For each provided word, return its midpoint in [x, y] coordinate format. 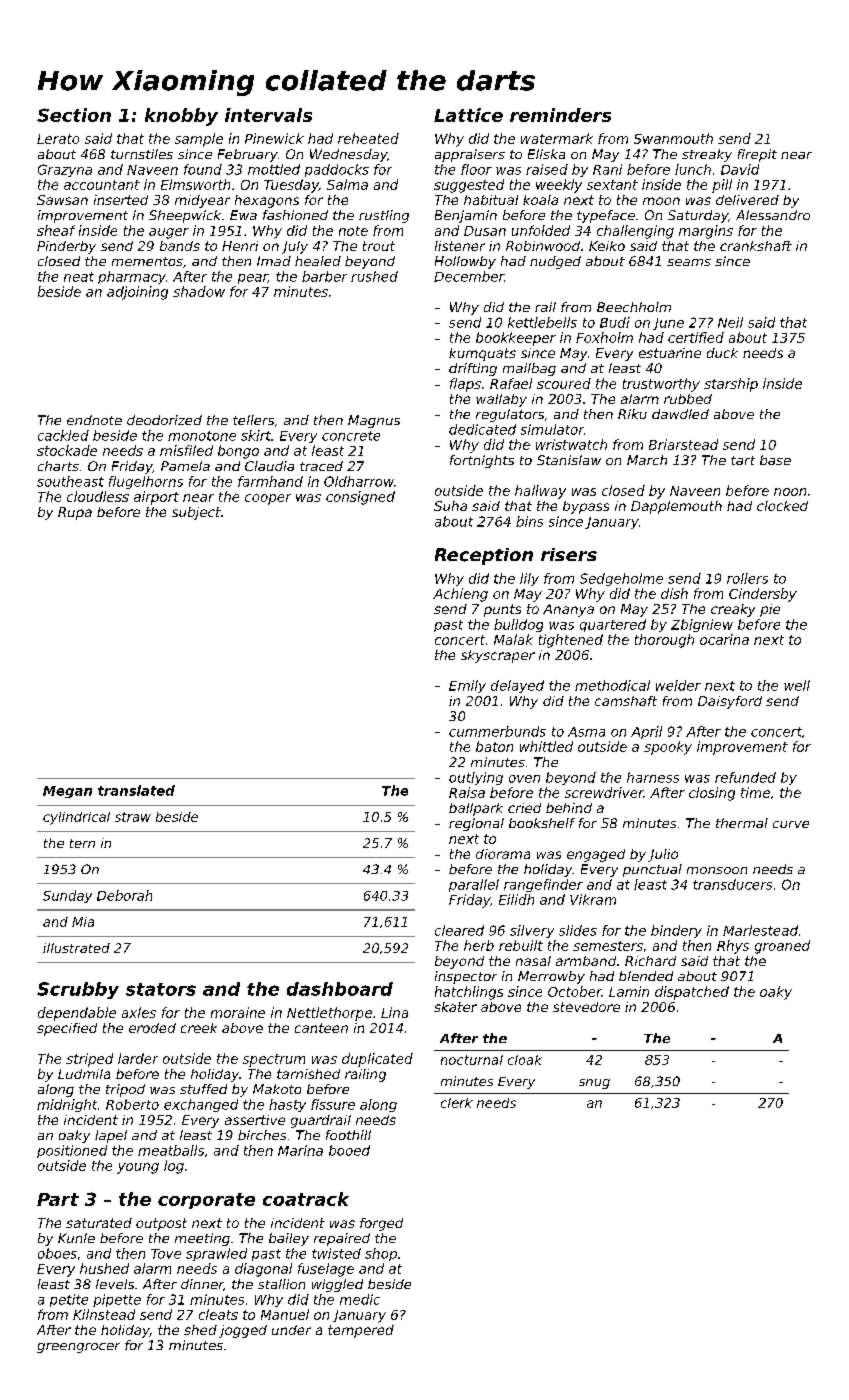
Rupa [75, 513]
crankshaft [756, 246]
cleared [459, 930]
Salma [347, 184]
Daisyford [730, 702]
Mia [83, 922]
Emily [467, 686]
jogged [243, 1331]
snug [594, 1084]
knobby [181, 117]
